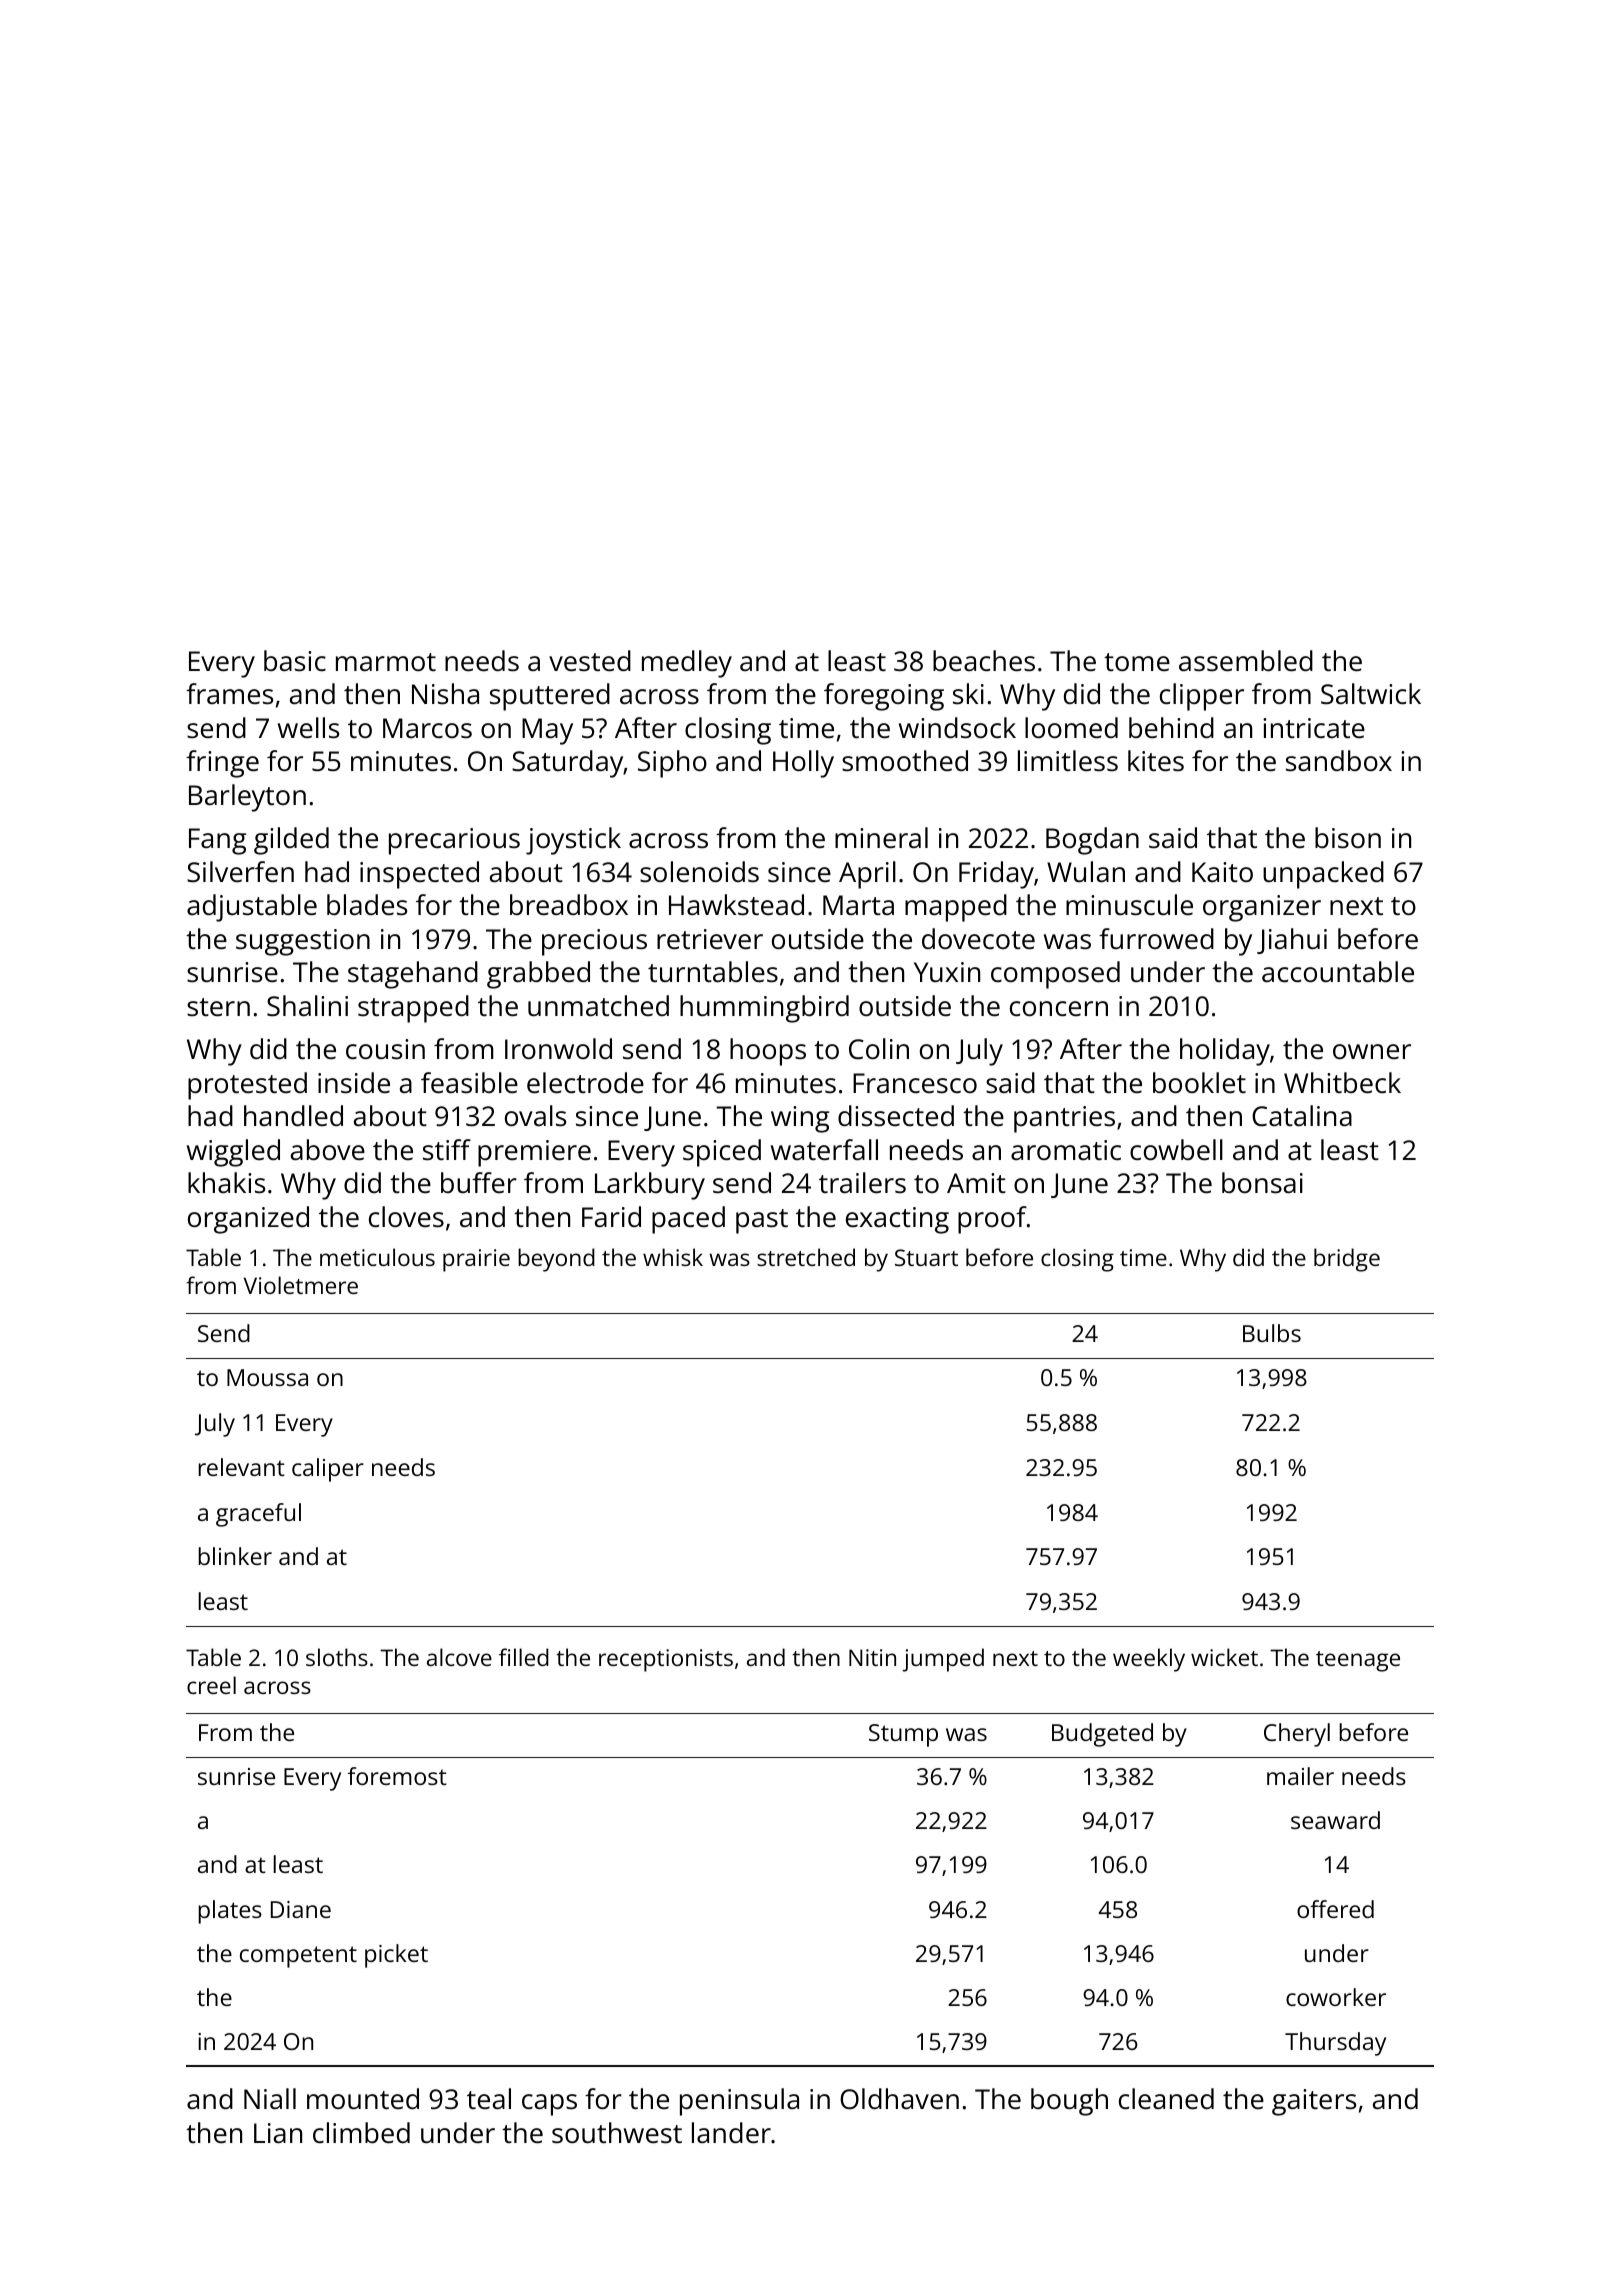 The width and height of the screenshot is (1620, 2292). I want to click on foremost, so click(397, 1776).
